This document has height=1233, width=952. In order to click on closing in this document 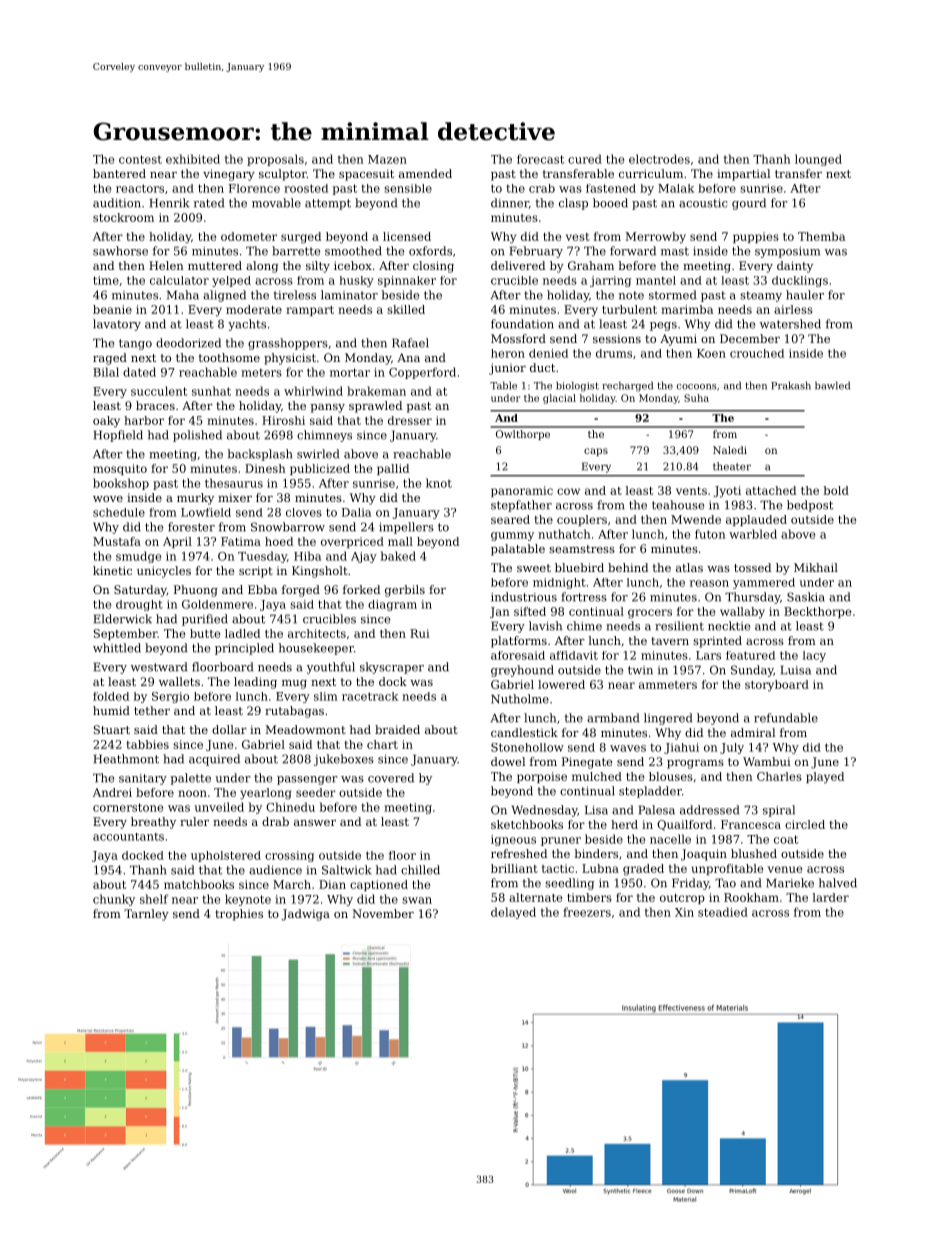, I will do `click(433, 267)`.
